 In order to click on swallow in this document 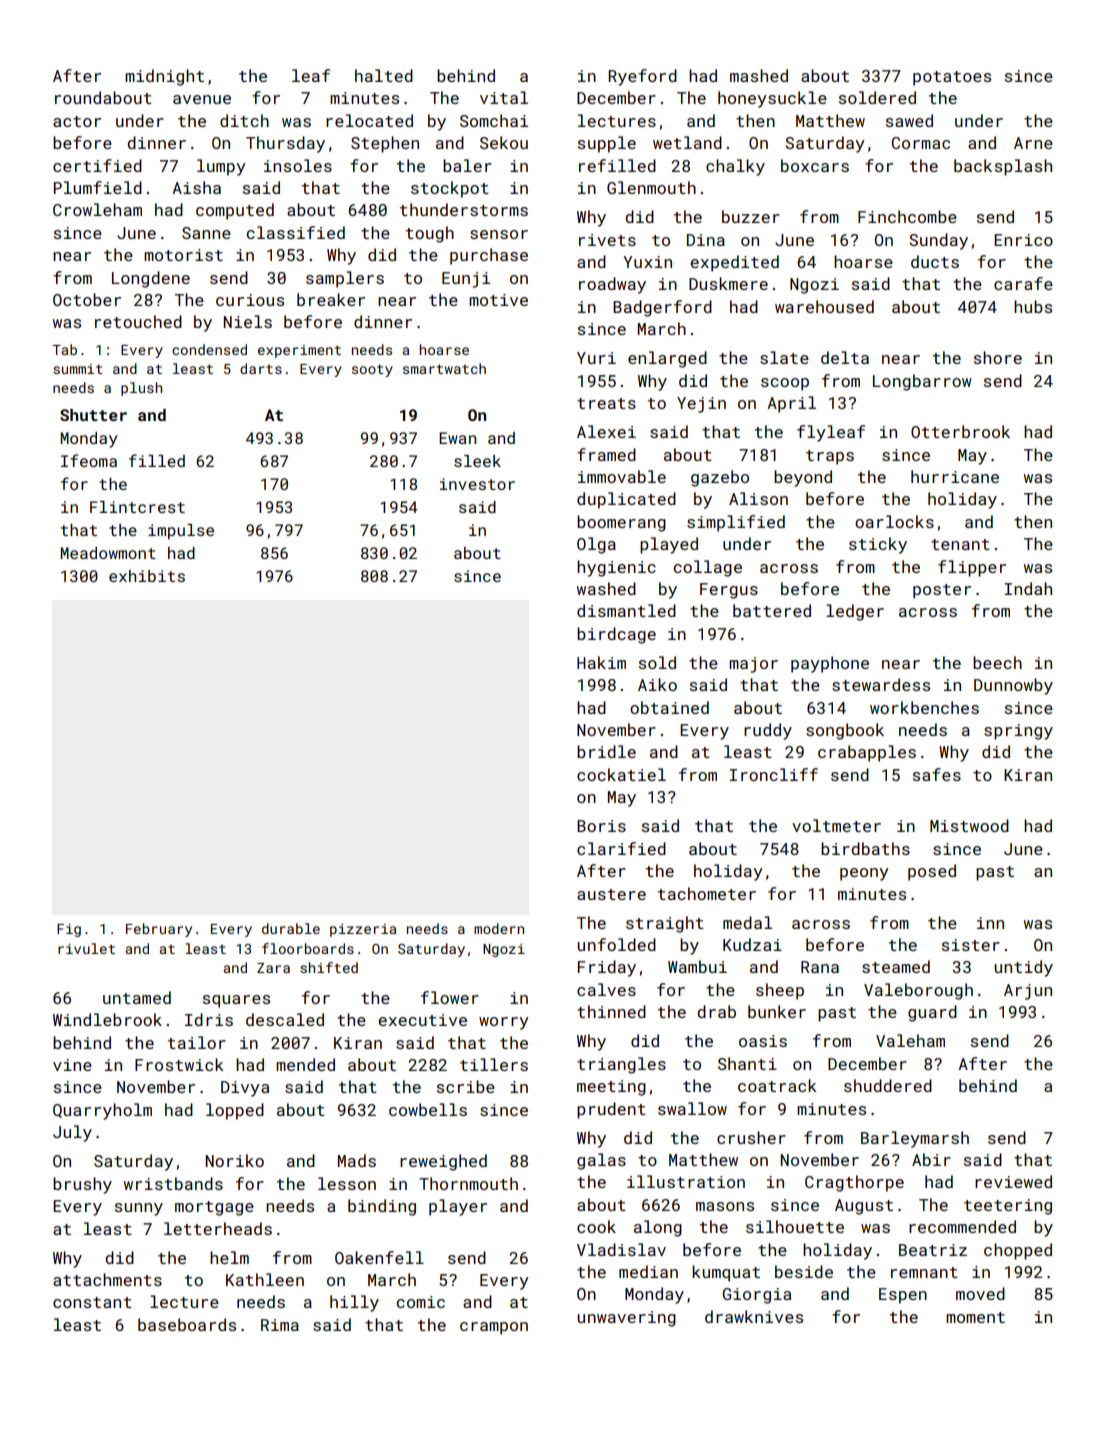, I will do `click(692, 1108)`.
